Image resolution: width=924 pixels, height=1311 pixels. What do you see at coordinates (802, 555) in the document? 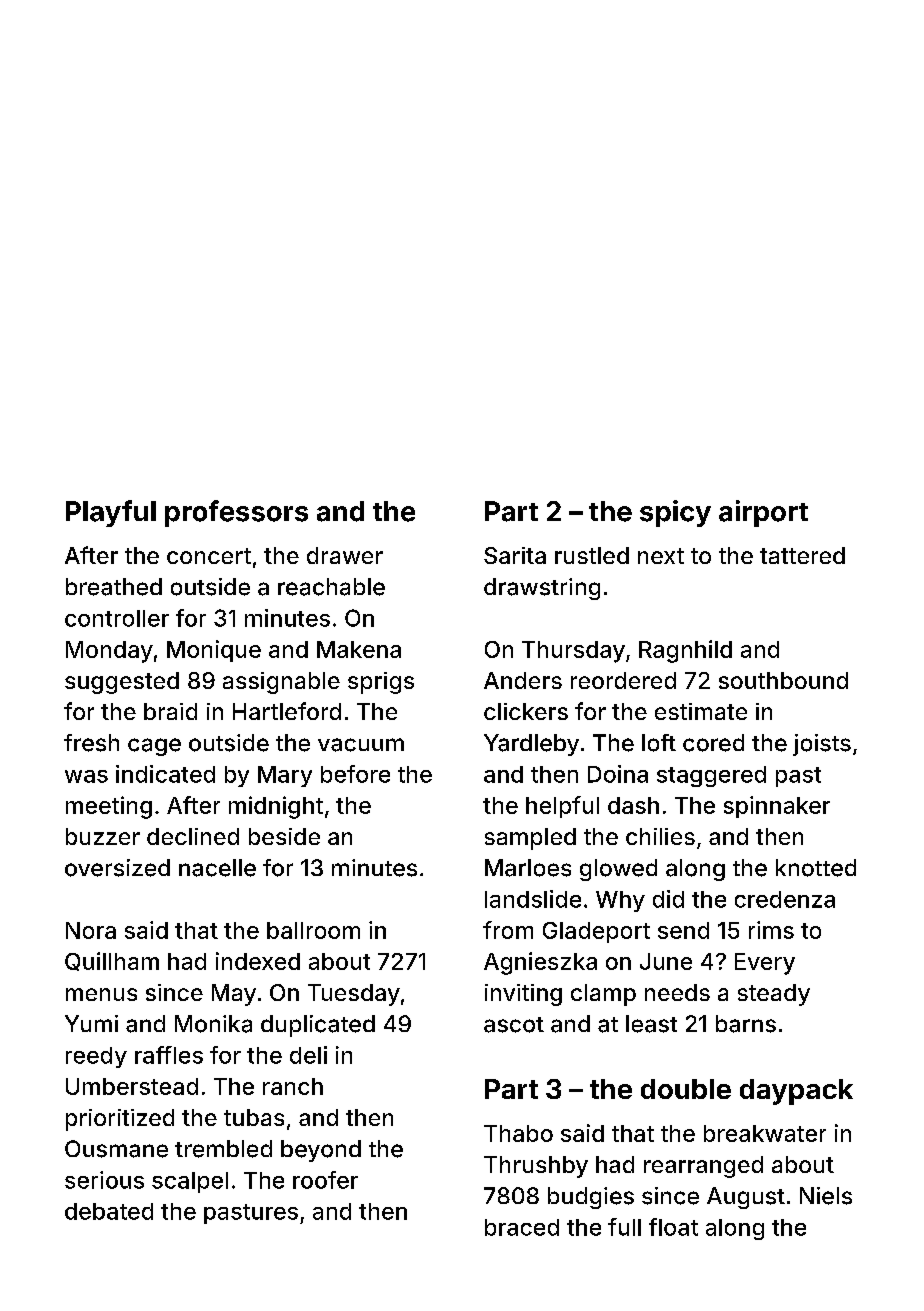
I see `tattered` at bounding box center [802, 555].
